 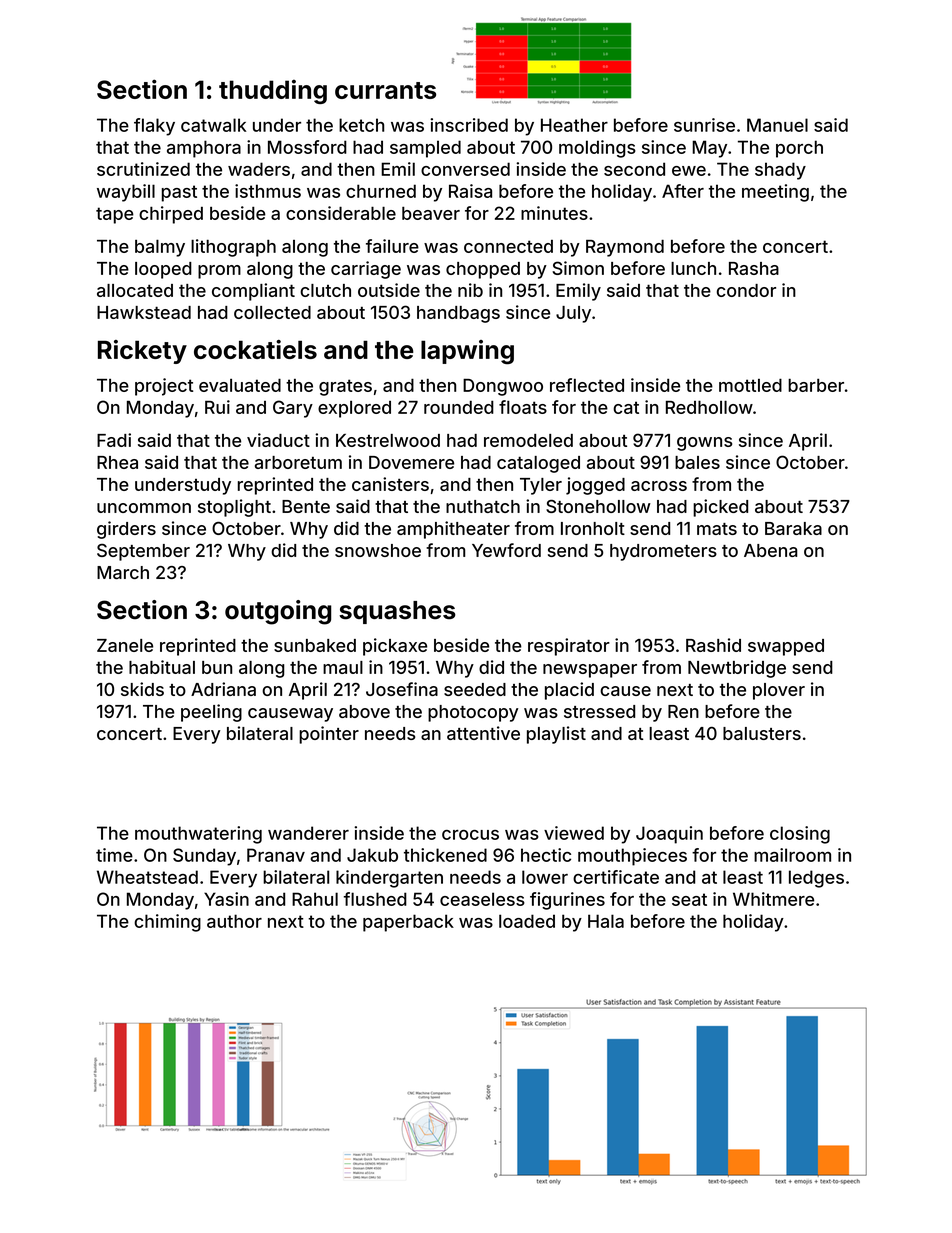 What do you see at coordinates (259, 169) in the image?
I see `waders` at bounding box center [259, 169].
